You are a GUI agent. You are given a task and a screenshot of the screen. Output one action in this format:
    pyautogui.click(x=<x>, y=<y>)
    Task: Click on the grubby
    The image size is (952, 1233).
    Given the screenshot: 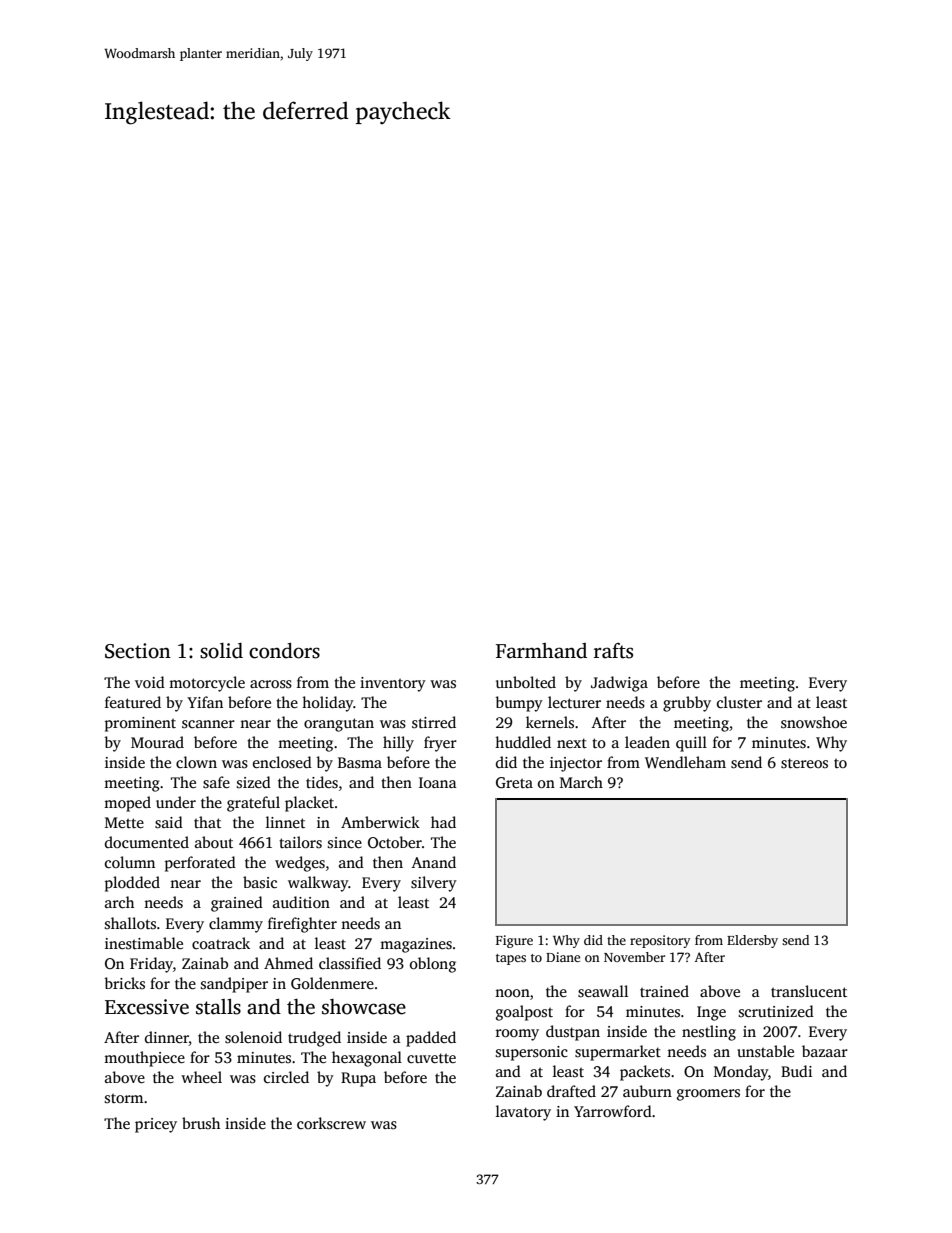 What is the action you would take?
    pyautogui.click(x=687, y=704)
